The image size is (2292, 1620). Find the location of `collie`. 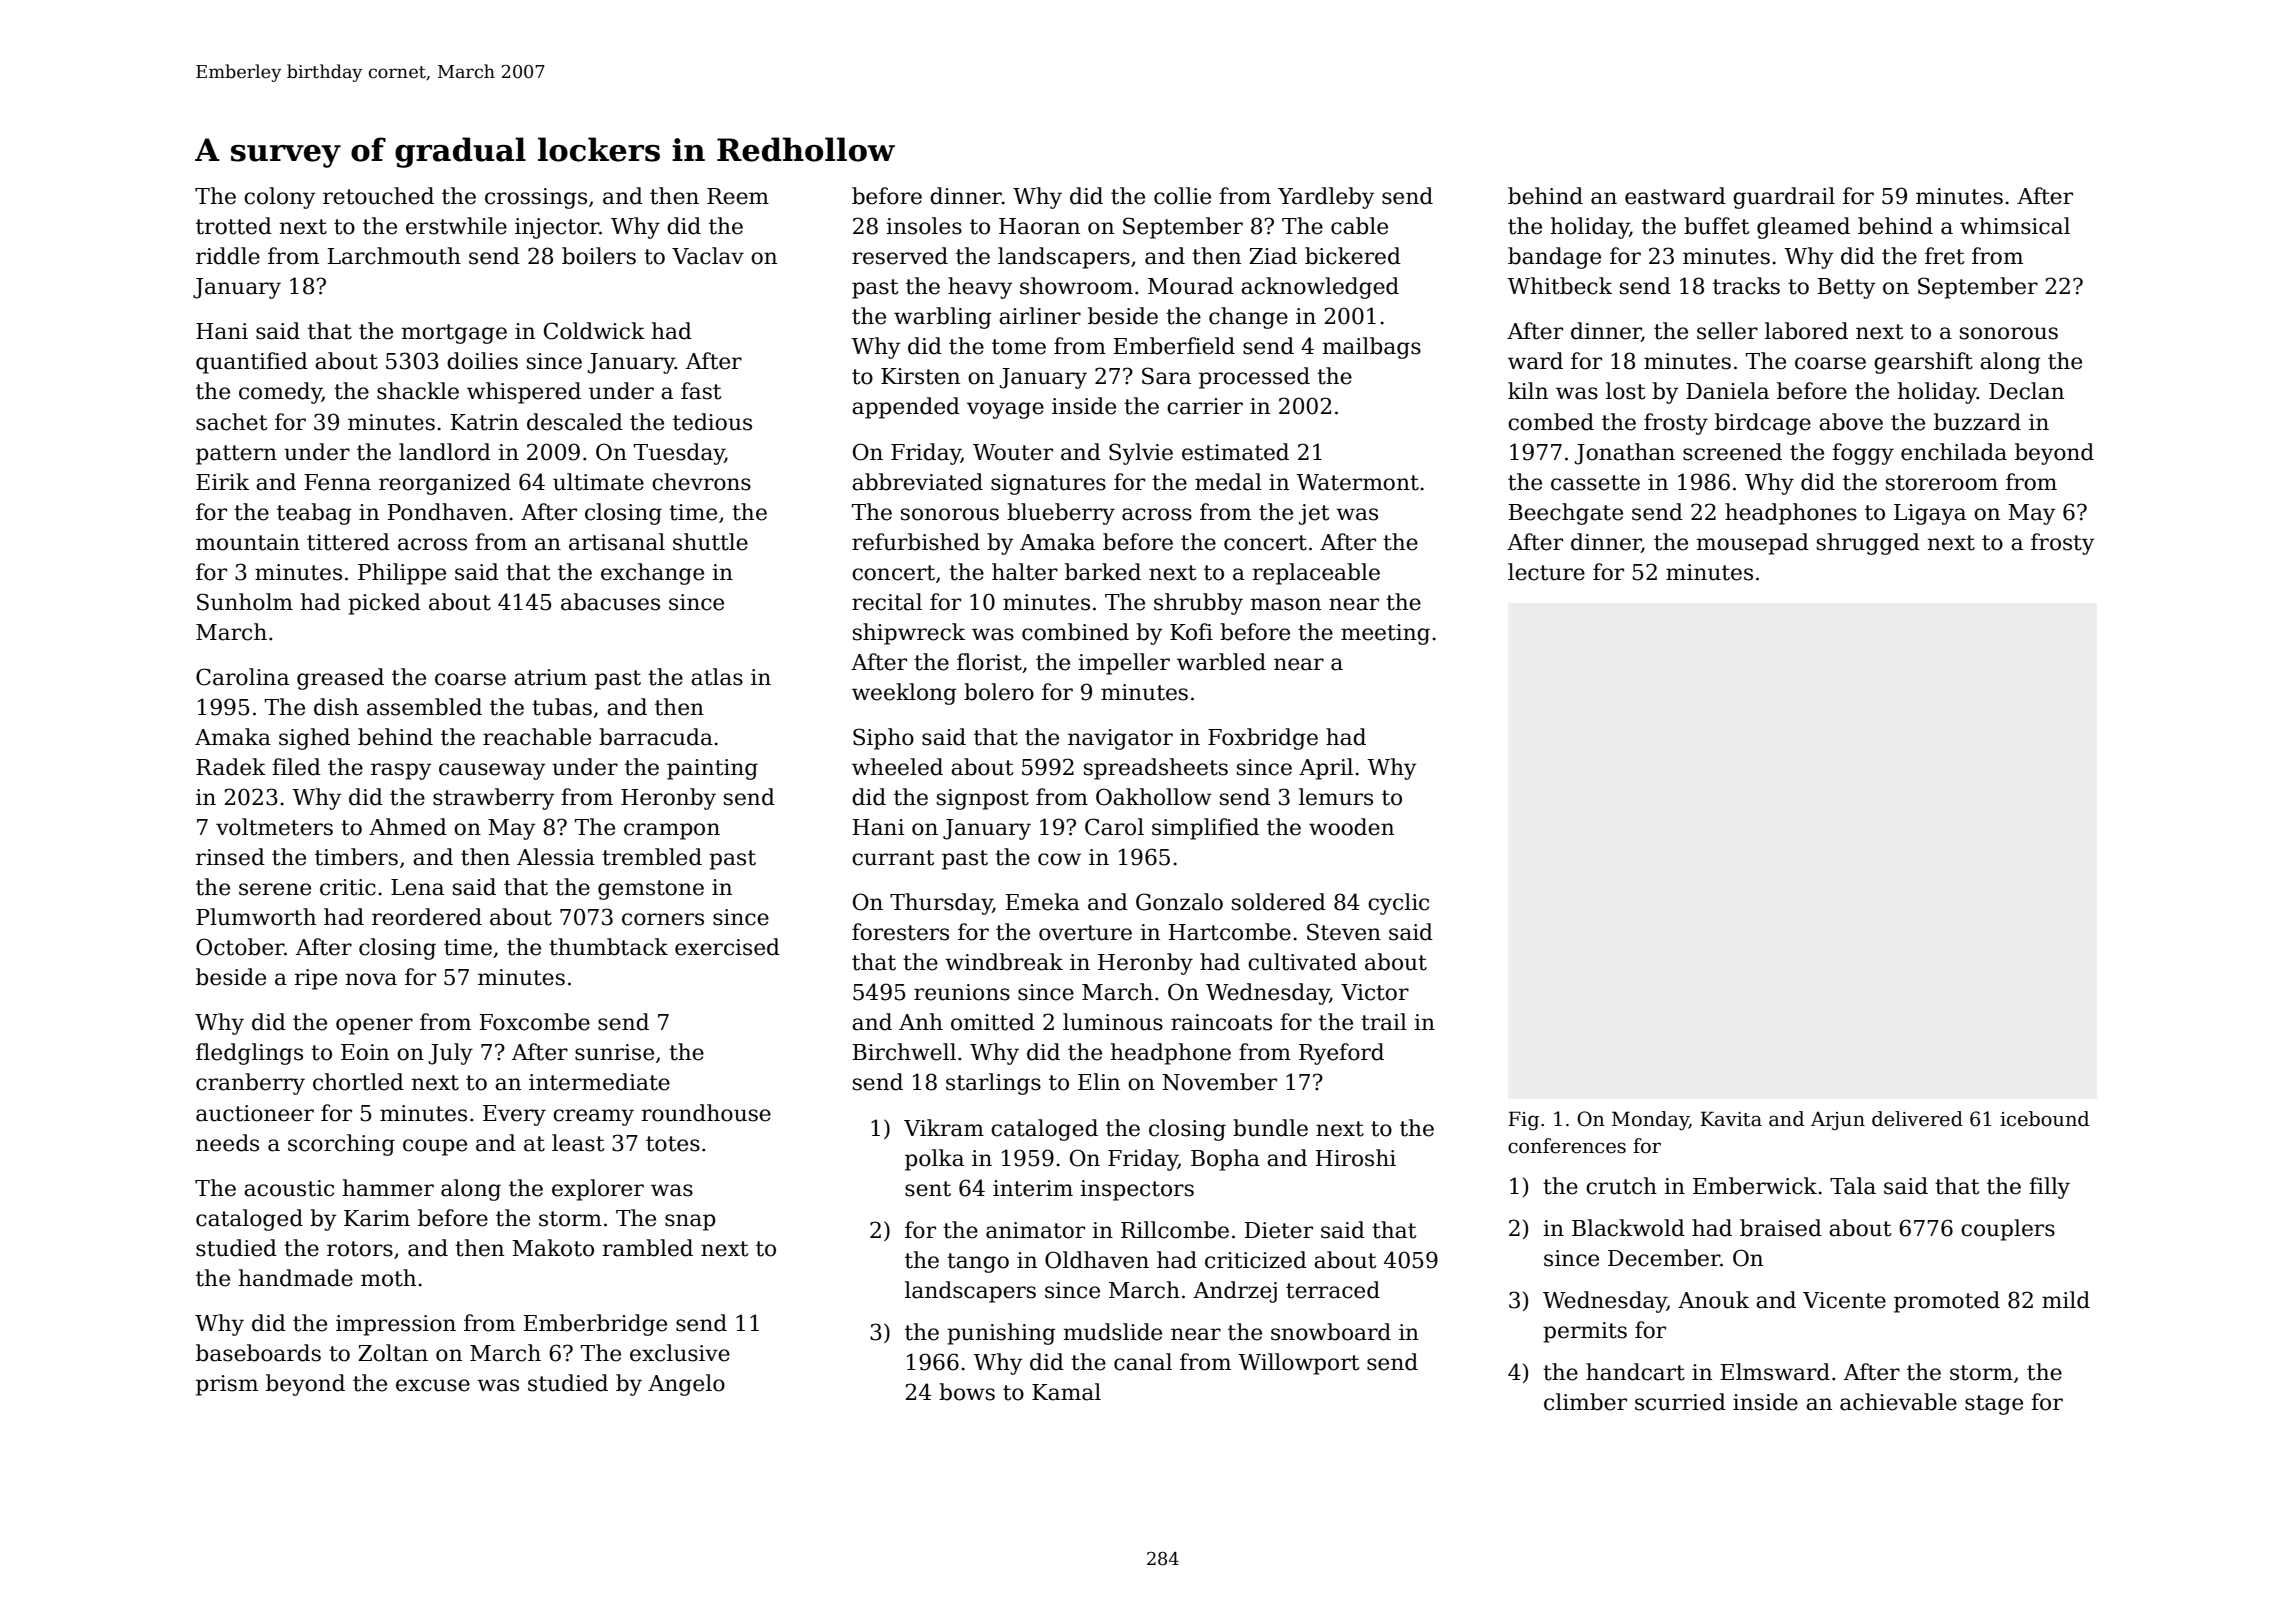

collie is located at coordinates (1182, 196).
